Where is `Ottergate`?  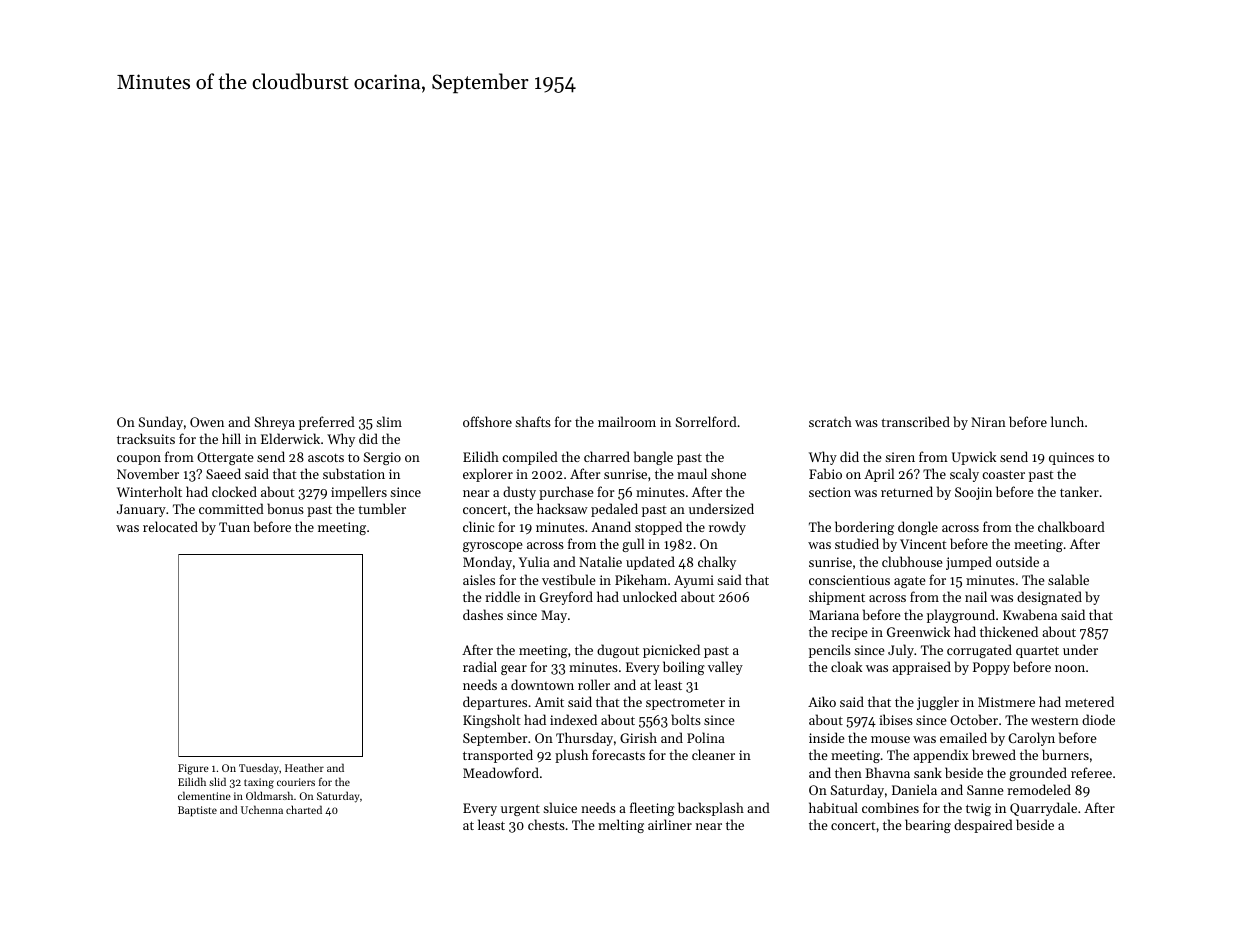 Ottergate is located at coordinates (225, 458).
